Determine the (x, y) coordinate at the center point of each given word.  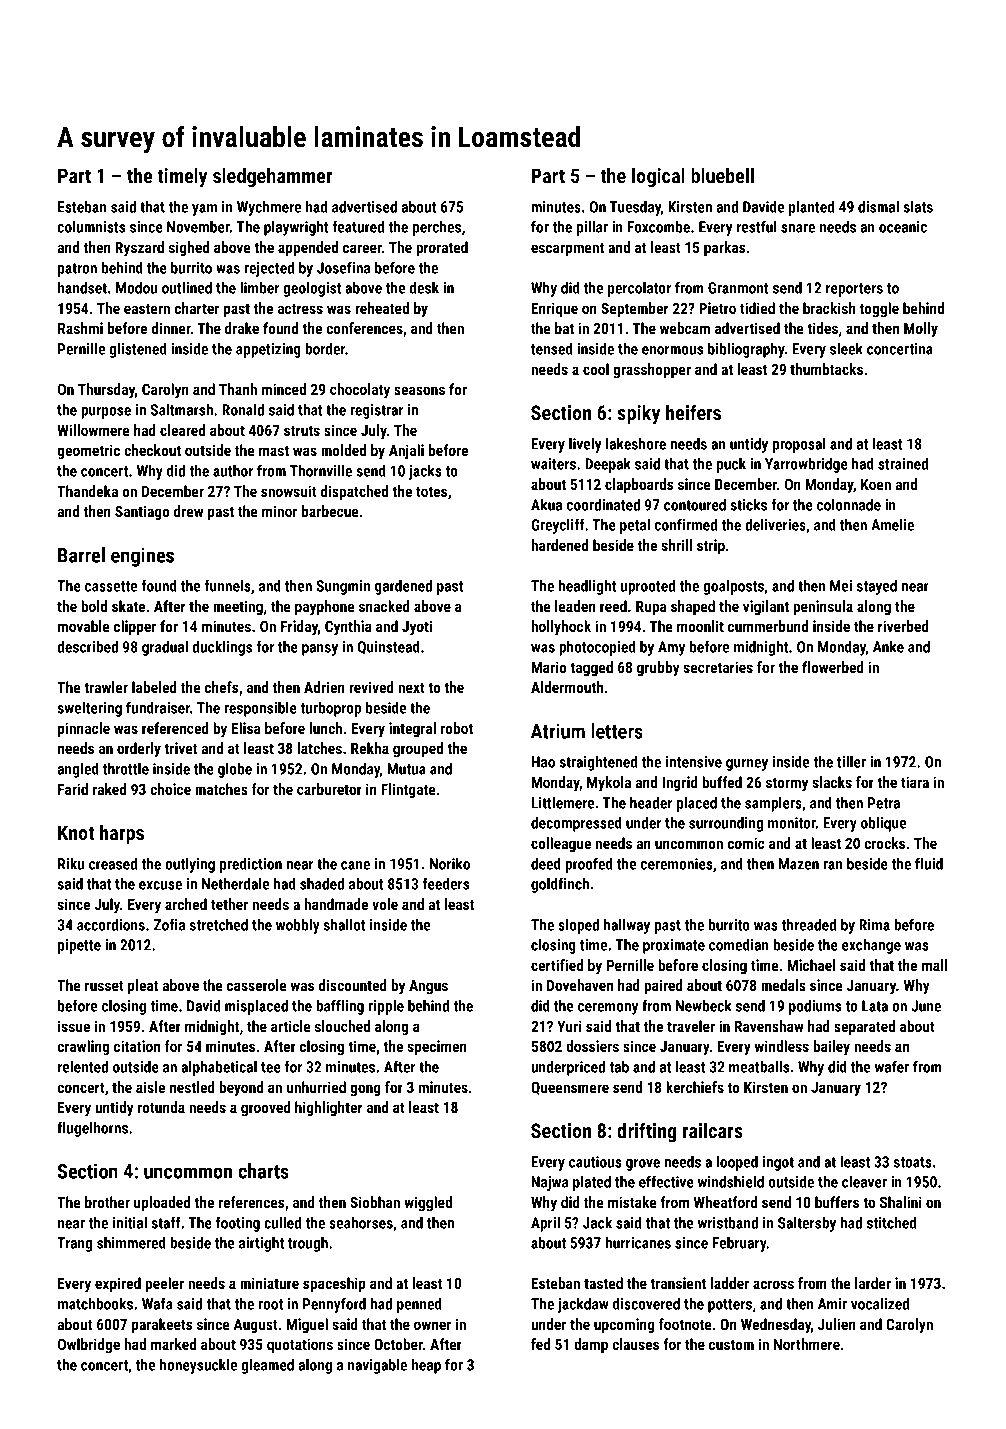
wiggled (428, 1203)
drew (188, 511)
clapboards (639, 485)
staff (166, 1222)
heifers (693, 412)
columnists (91, 227)
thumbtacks (826, 369)
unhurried (316, 1087)
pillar (592, 228)
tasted (603, 1283)
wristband (728, 1223)
